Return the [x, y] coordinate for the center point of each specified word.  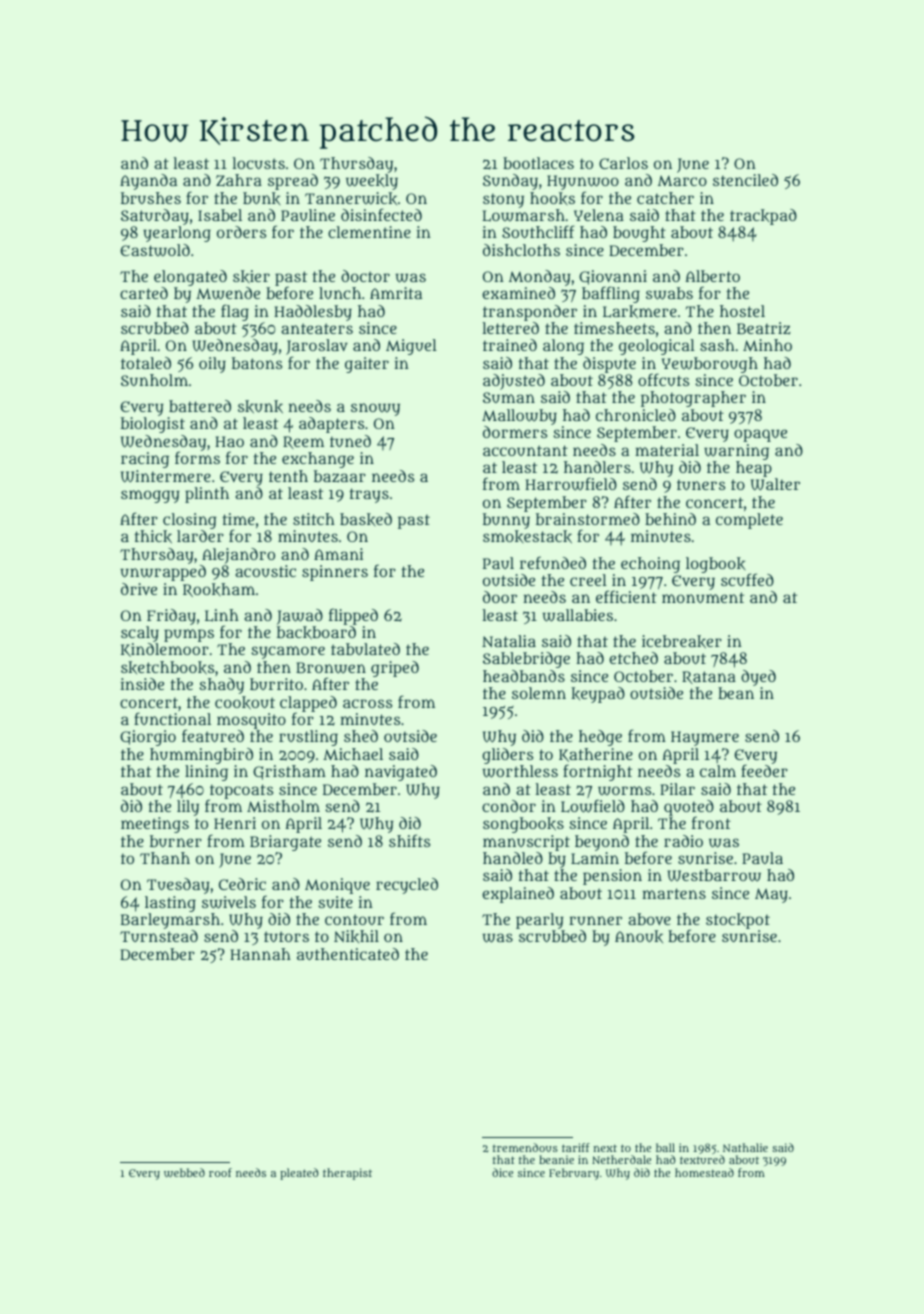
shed [361, 736]
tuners [701, 485]
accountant [525, 450]
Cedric [242, 884]
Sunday [510, 182]
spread [293, 182]
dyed [758, 678]
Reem [303, 442]
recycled [407, 886]
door [500, 597]
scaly [140, 634]
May [771, 895]
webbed [184, 1172]
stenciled [745, 180]
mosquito [251, 721]
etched [633, 658]
